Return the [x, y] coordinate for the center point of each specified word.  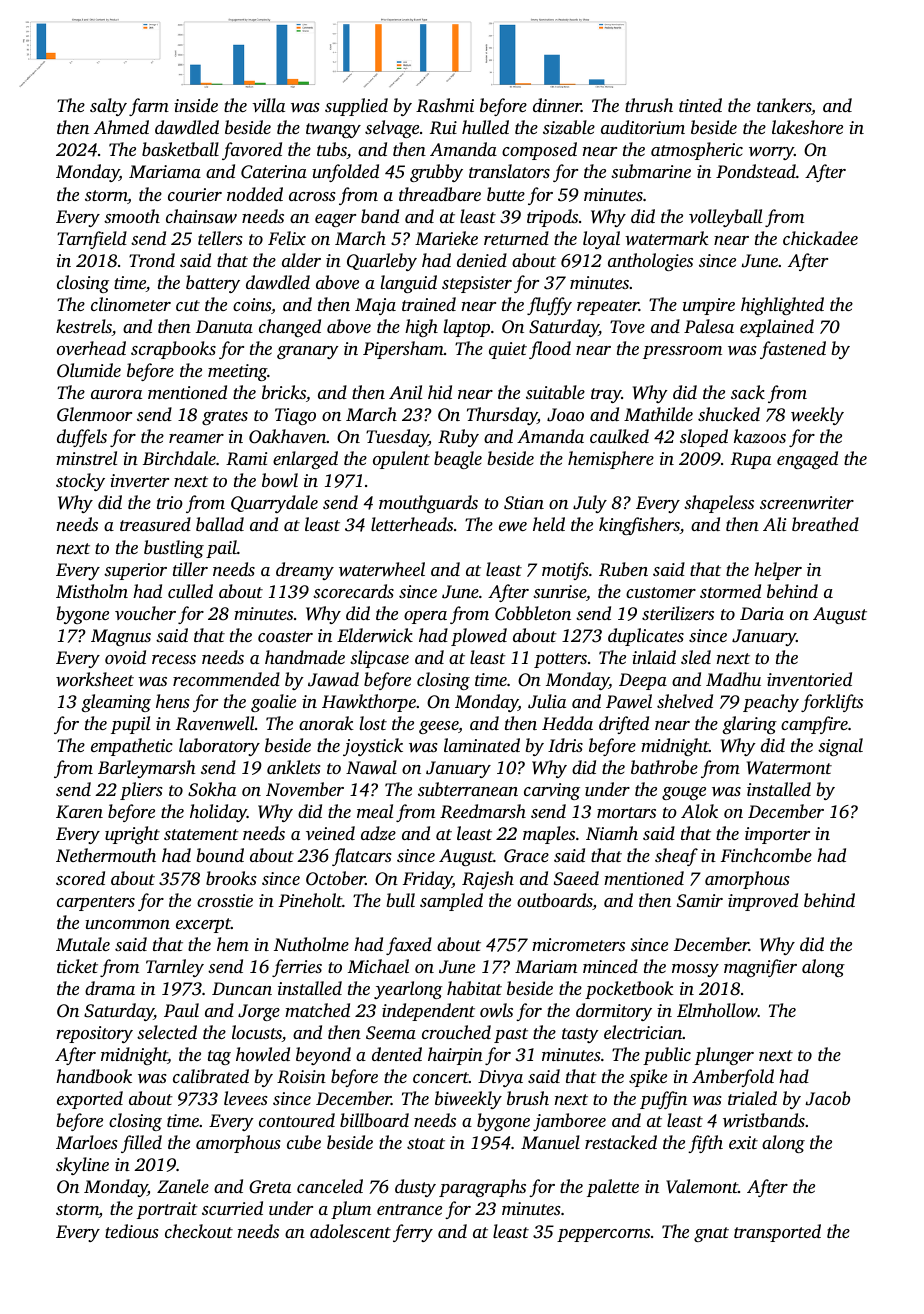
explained [777, 328]
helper [778, 571]
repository [94, 1034]
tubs [332, 150]
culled [190, 591]
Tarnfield [92, 240]
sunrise [559, 591]
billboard [374, 1120]
